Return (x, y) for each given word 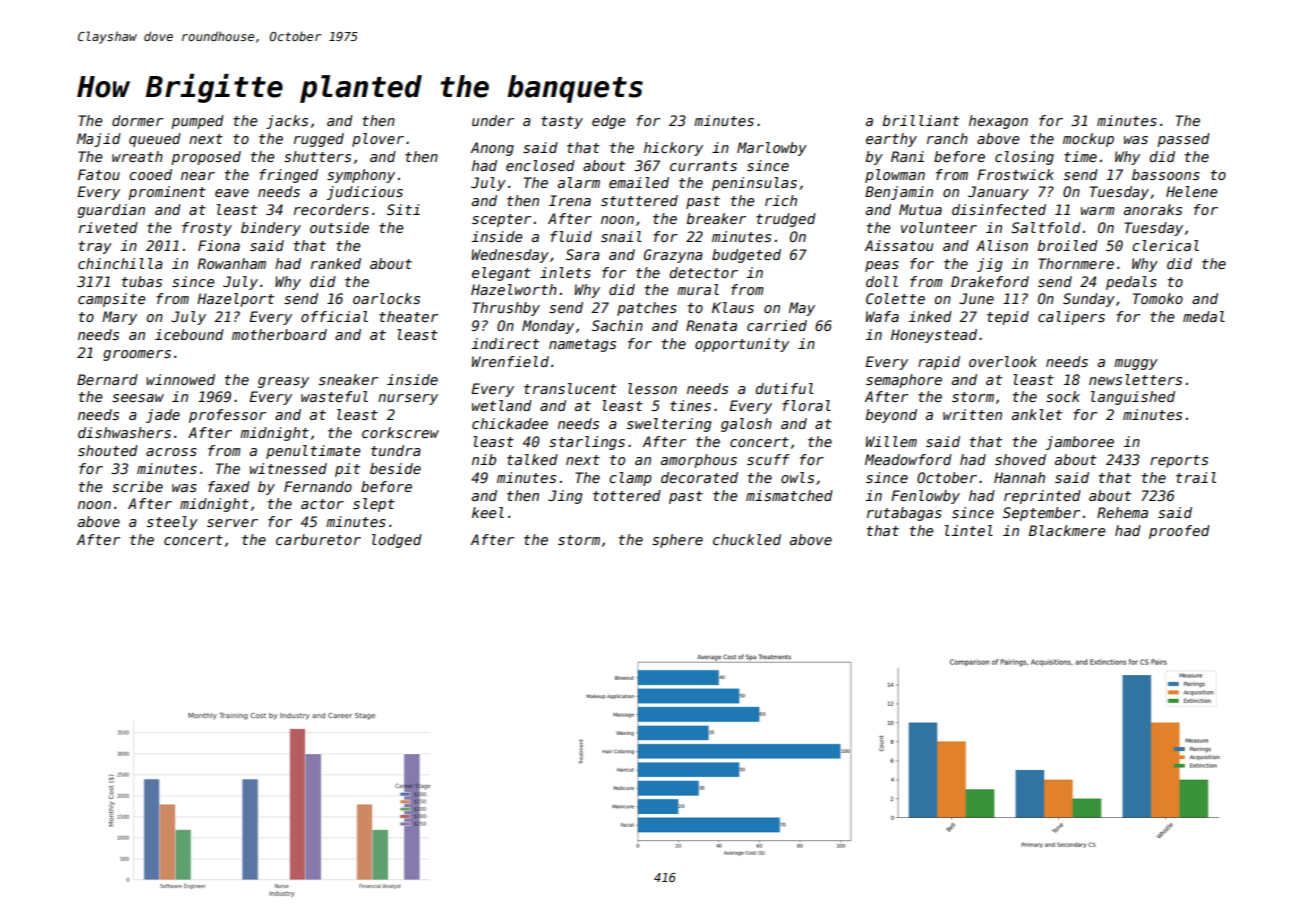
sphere (677, 541)
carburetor (318, 539)
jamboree (1079, 443)
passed (1183, 140)
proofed (1179, 532)
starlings (587, 443)
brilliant (920, 120)
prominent (167, 193)
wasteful (334, 396)
